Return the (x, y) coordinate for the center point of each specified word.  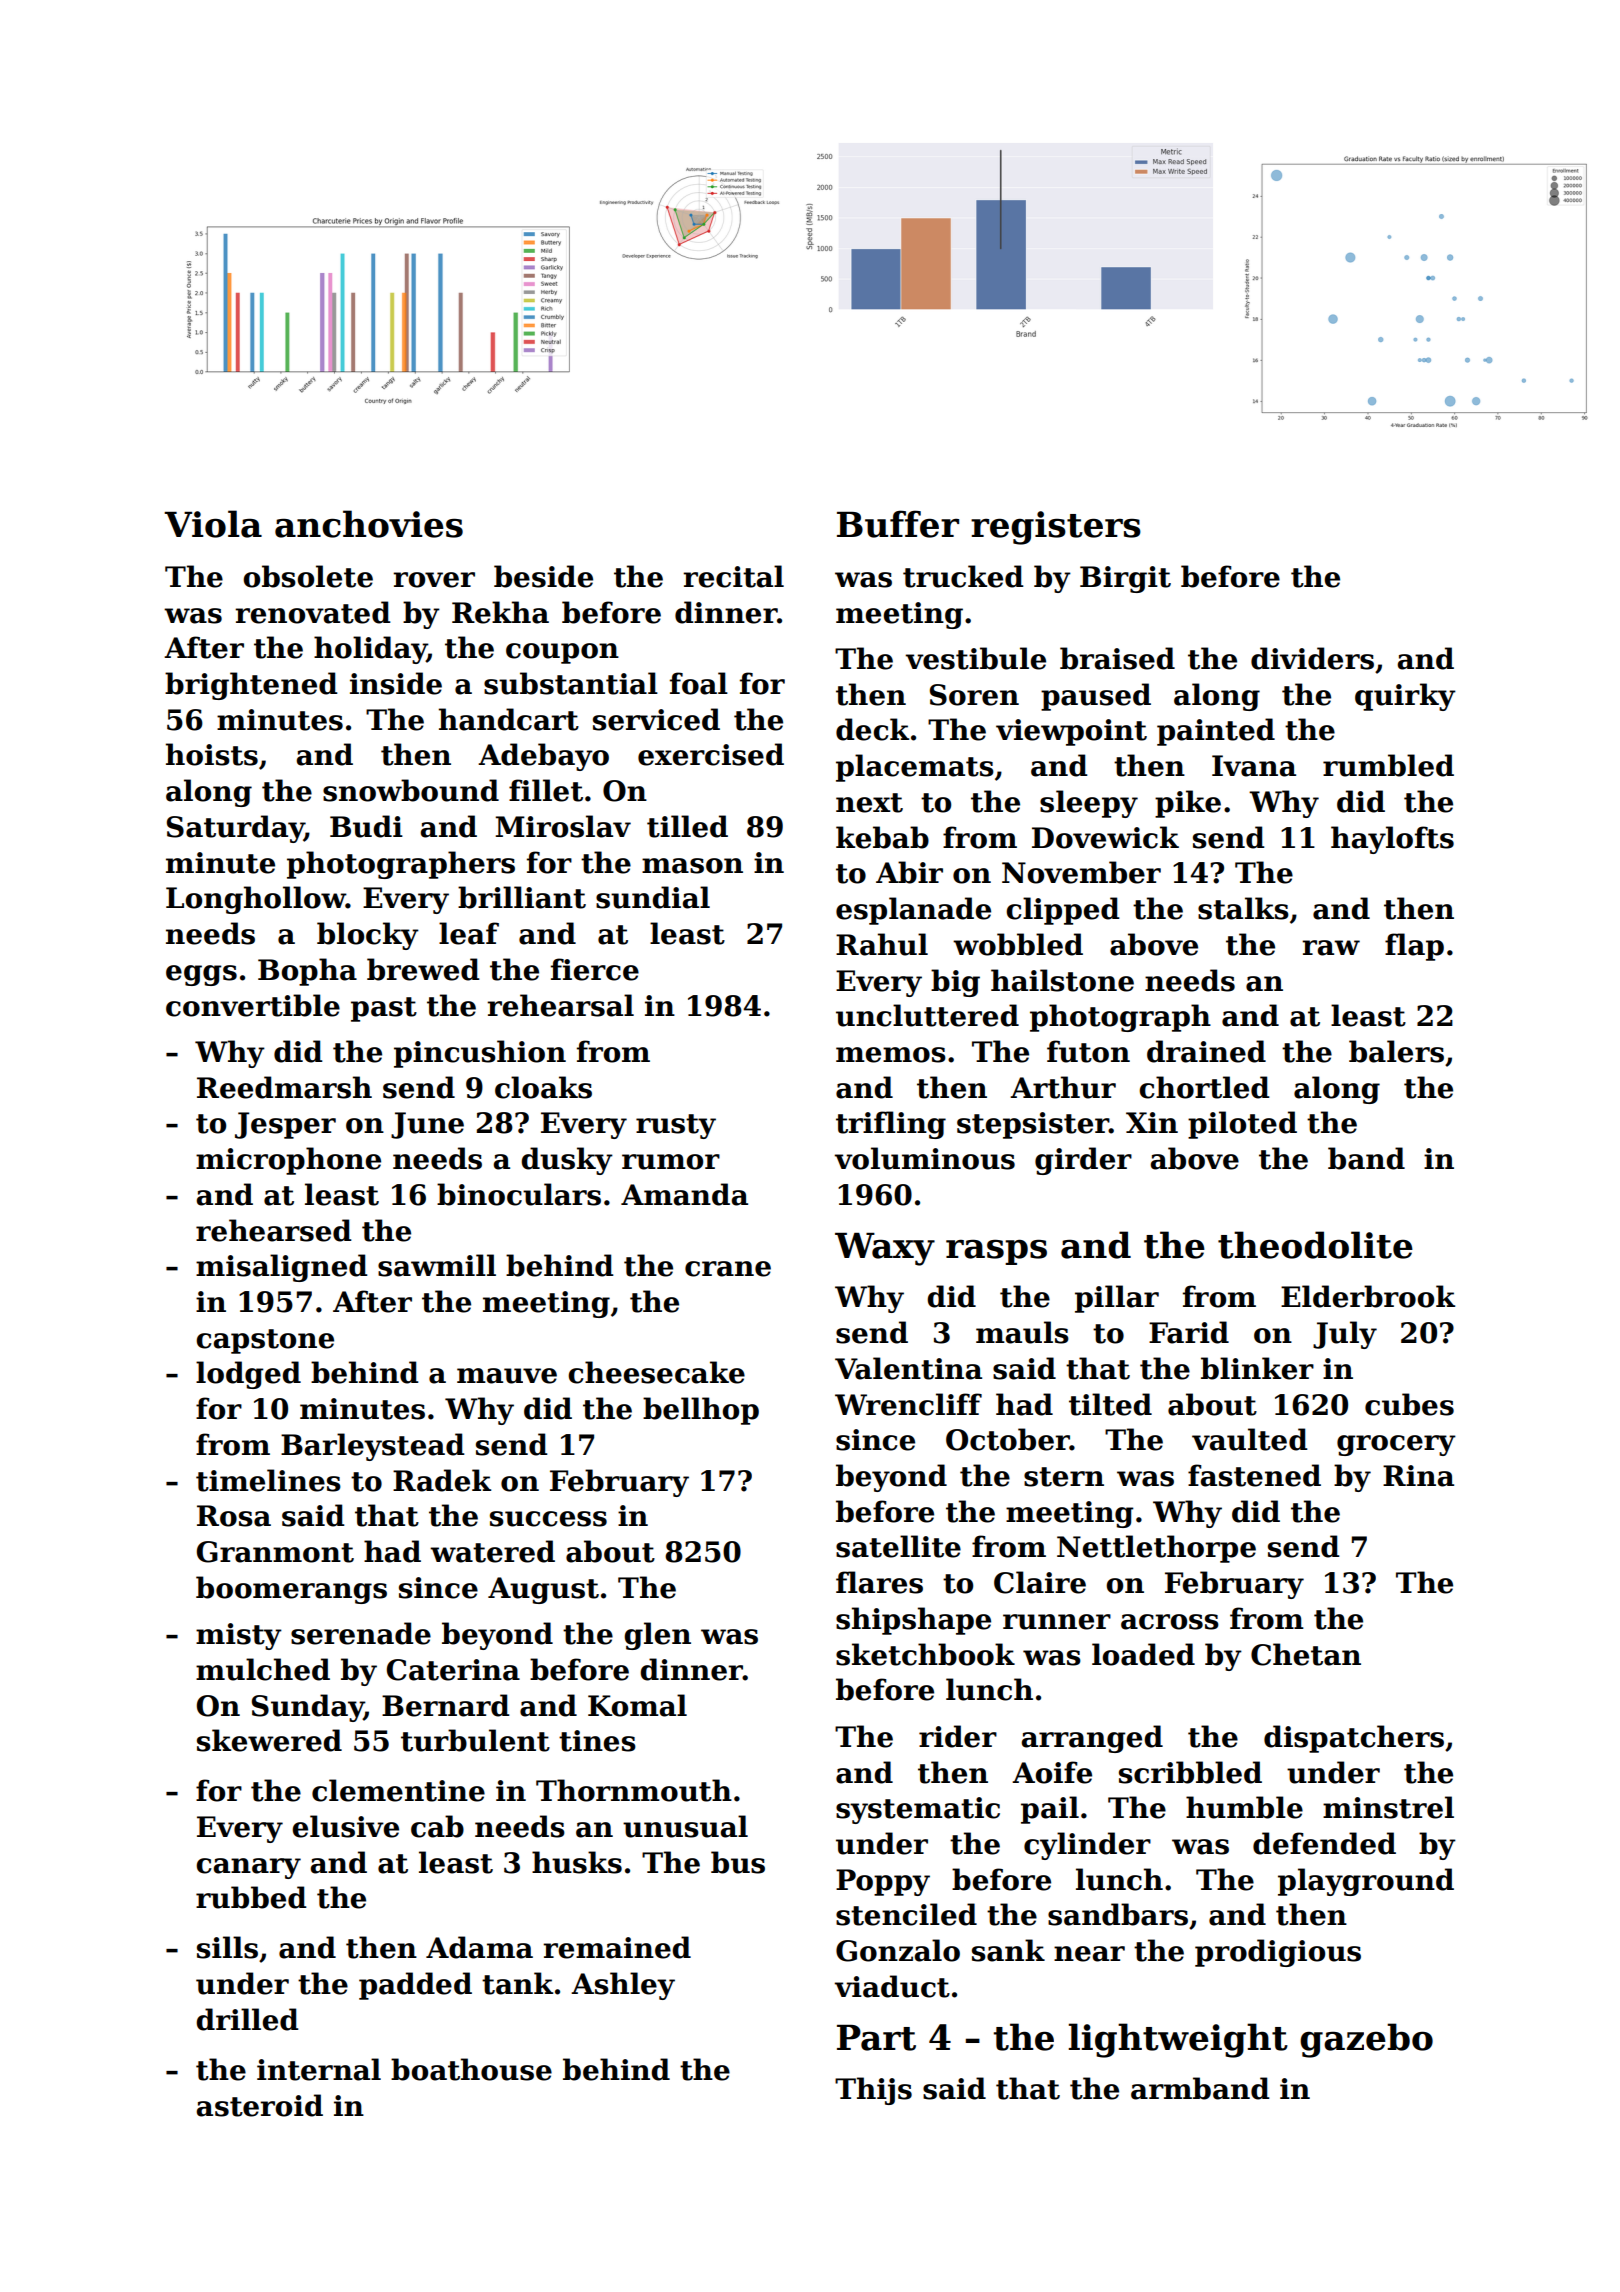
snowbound (411, 790)
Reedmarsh (284, 1087)
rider (958, 1736)
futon (1088, 1051)
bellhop (701, 1411)
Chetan (1306, 1654)
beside (543, 576)
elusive (345, 1826)
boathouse (471, 2069)
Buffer (898, 524)
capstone (265, 1341)
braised (1117, 658)
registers (1056, 528)
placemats (915, 768)
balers (1396, 1051)
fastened (1254, 1475)
